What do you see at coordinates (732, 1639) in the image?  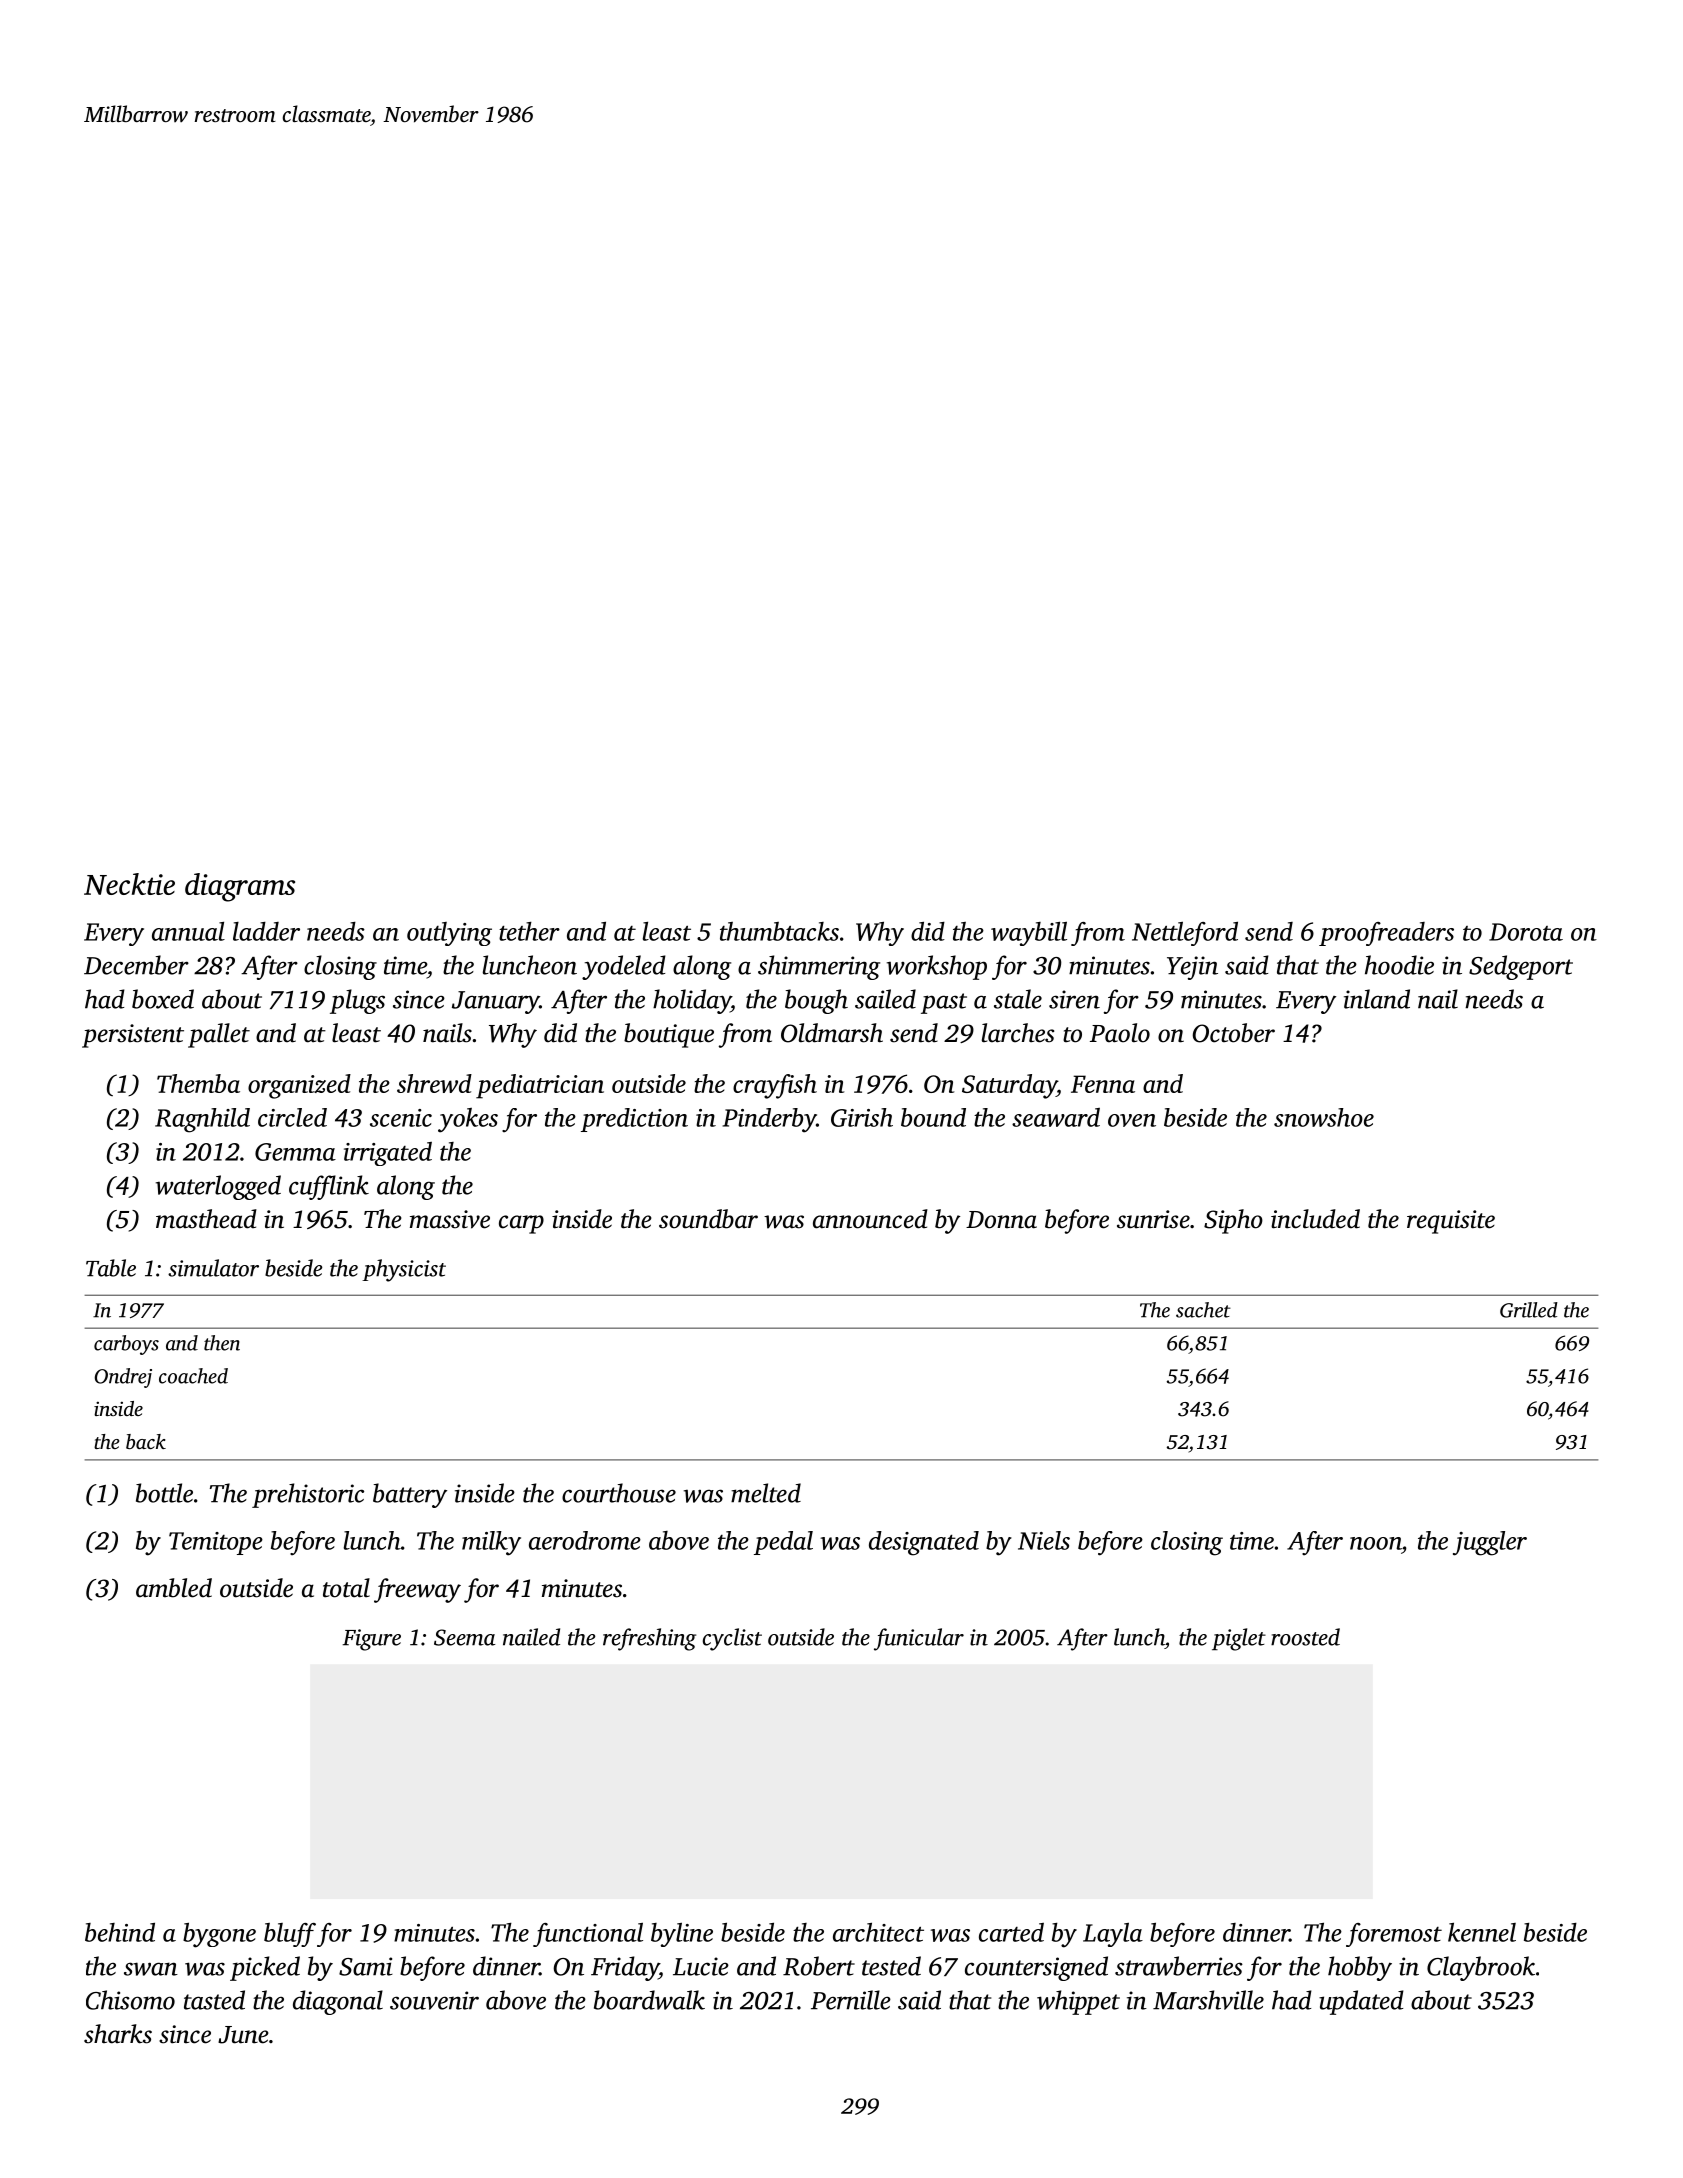 I see `cyclist` at bounding box center [732, 1639].
